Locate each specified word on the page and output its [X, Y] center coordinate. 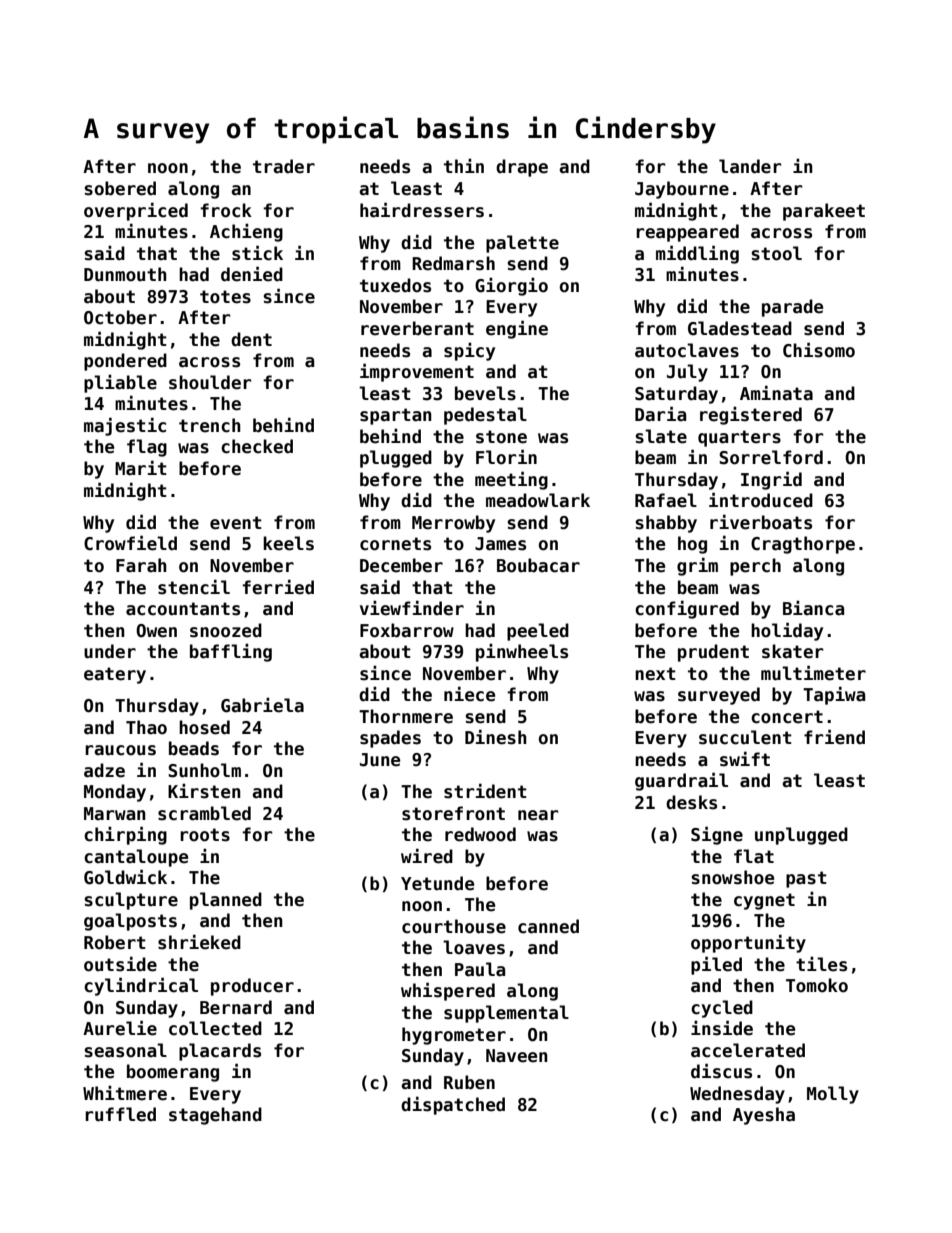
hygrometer [454, 1036]
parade [792, 308]
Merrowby [453, 524]
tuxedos [395, 285]
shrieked [199, 942]
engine [517, 329]
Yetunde [437, 883]
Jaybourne [682, 190]
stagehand [215, 1116]
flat [754, 856]
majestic [125, 426]
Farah [141, 565]
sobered [120, 188]
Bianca [813, 608]
